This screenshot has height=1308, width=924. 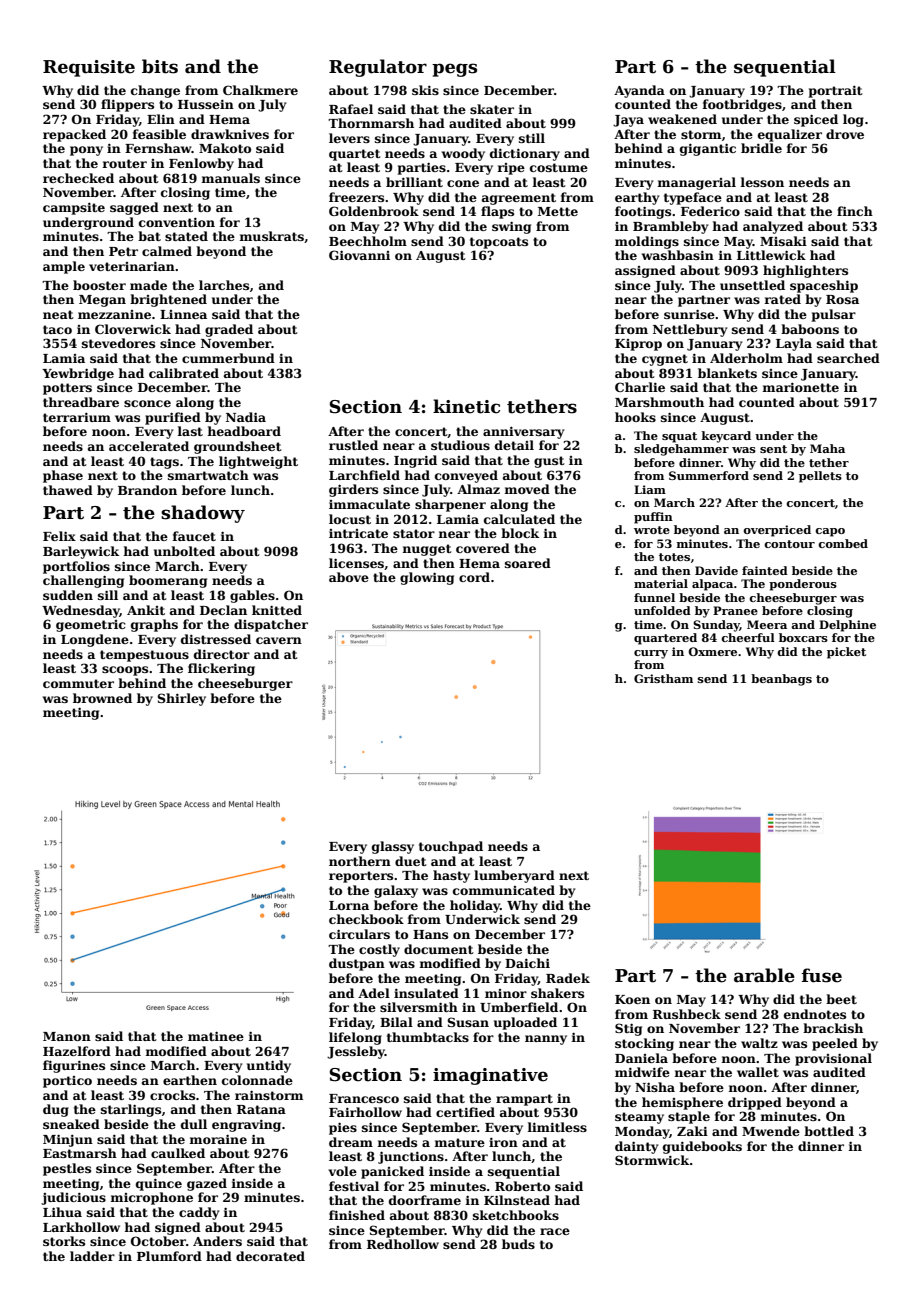 What do you see at coordinates (102, 698) in the screenshot?
I see `browned` at bounding box center [102, 698].
